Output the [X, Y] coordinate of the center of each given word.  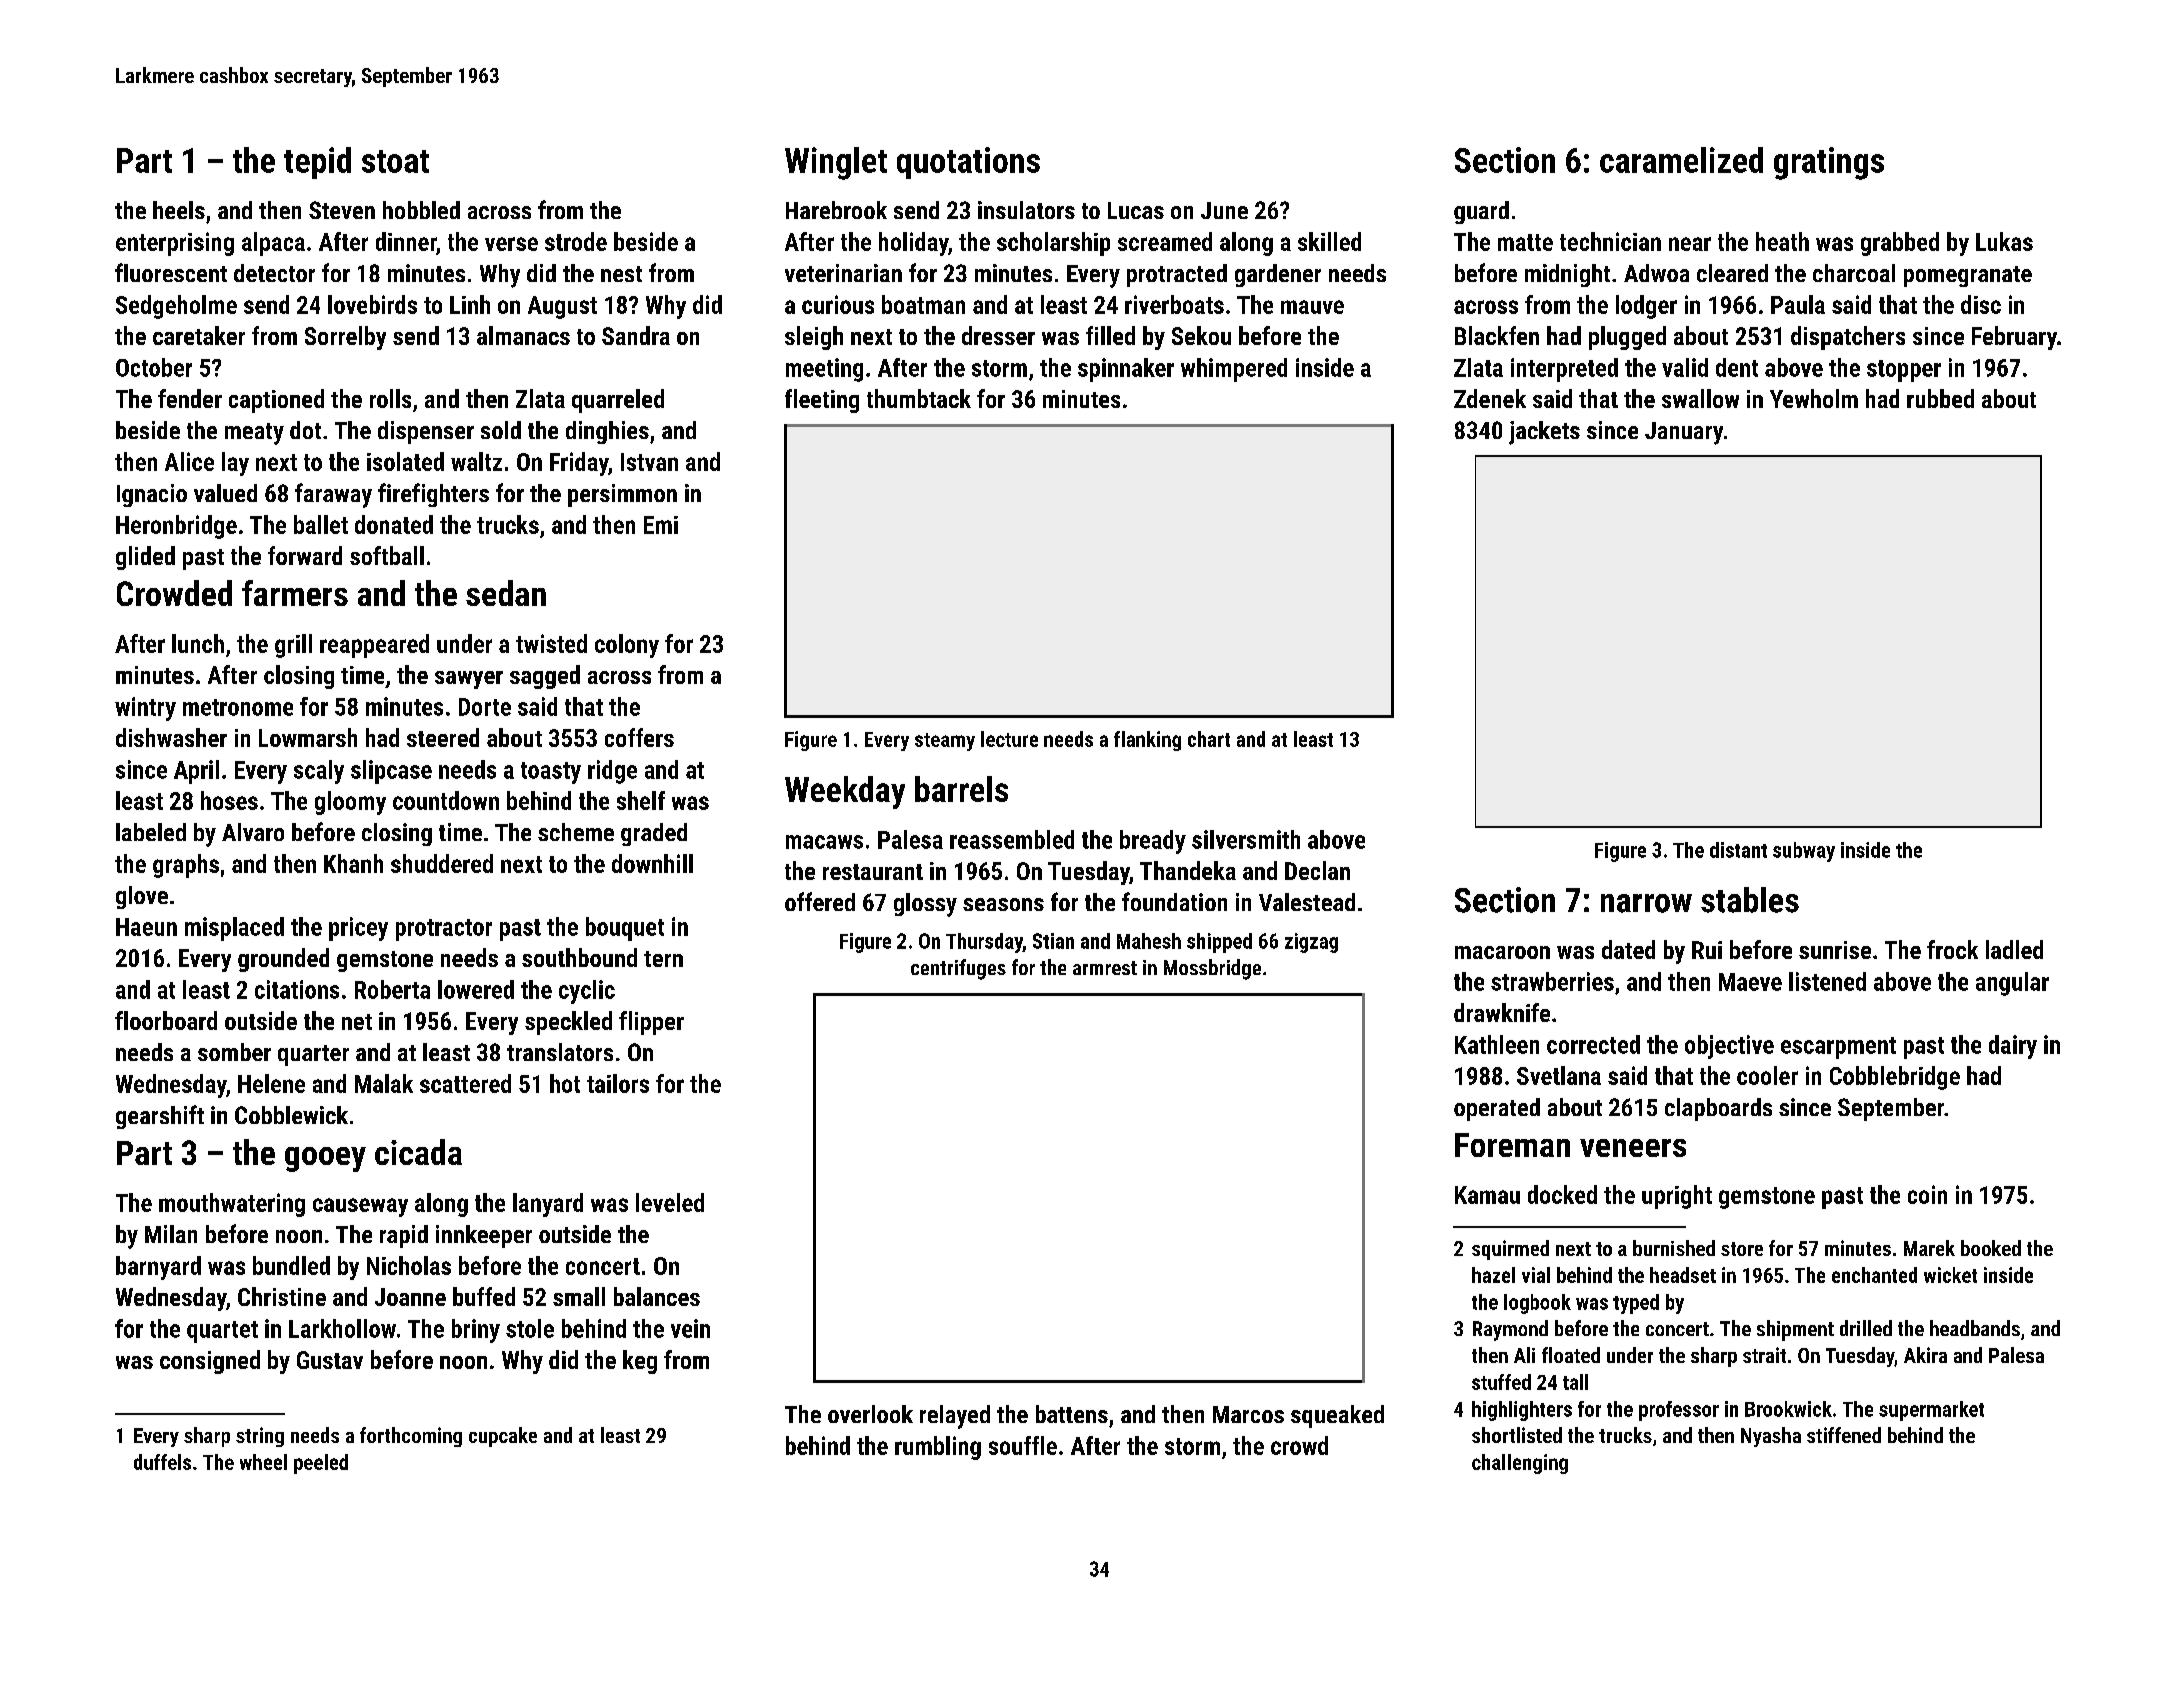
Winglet [836, 163]
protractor [444, 930]
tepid [317, 163]
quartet [222, 1332]
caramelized [1681, 160]
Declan [1317, 870]
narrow [1646, 903]
